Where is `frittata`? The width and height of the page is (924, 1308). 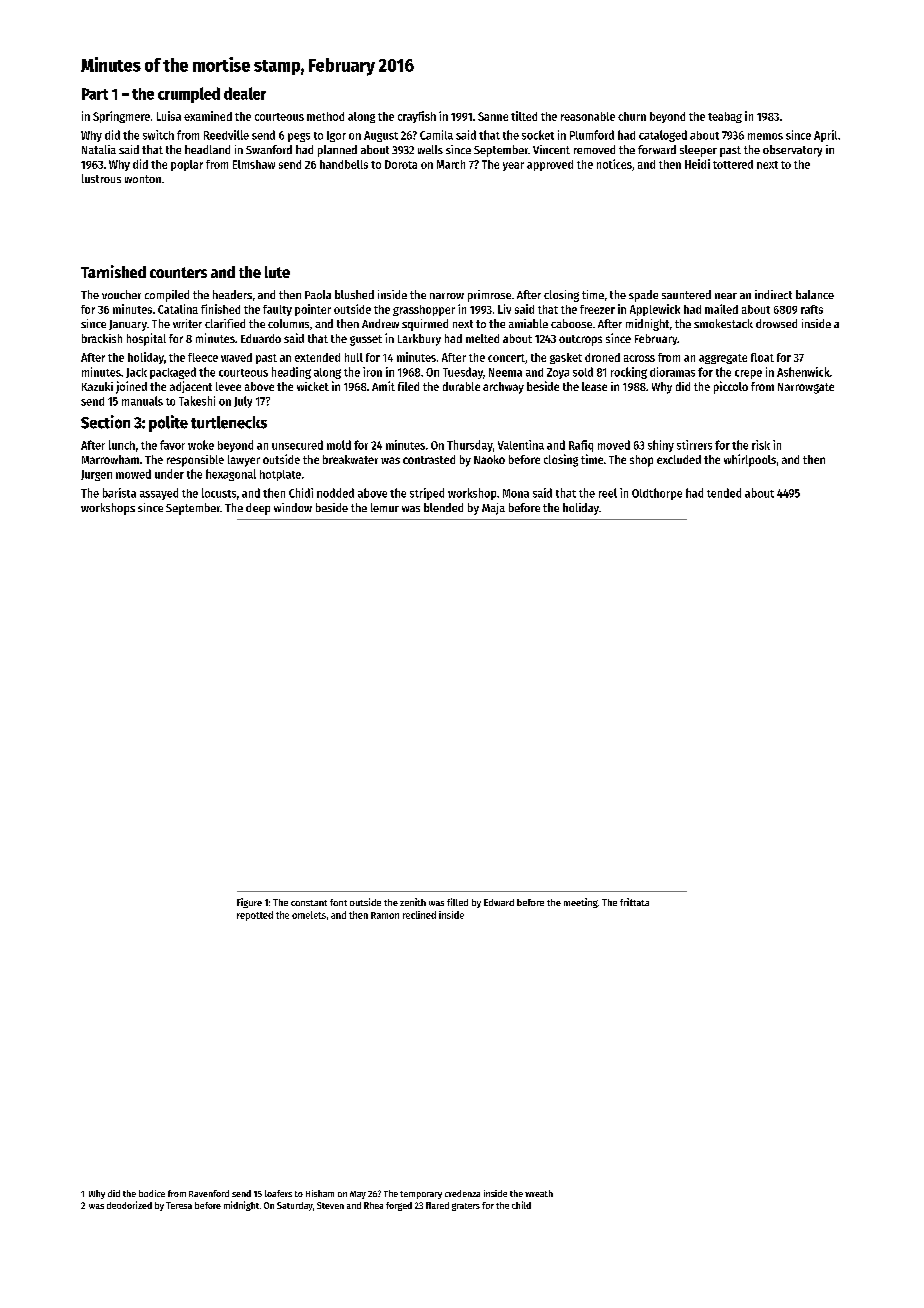 frittata is located at coordinates (634, 902).
